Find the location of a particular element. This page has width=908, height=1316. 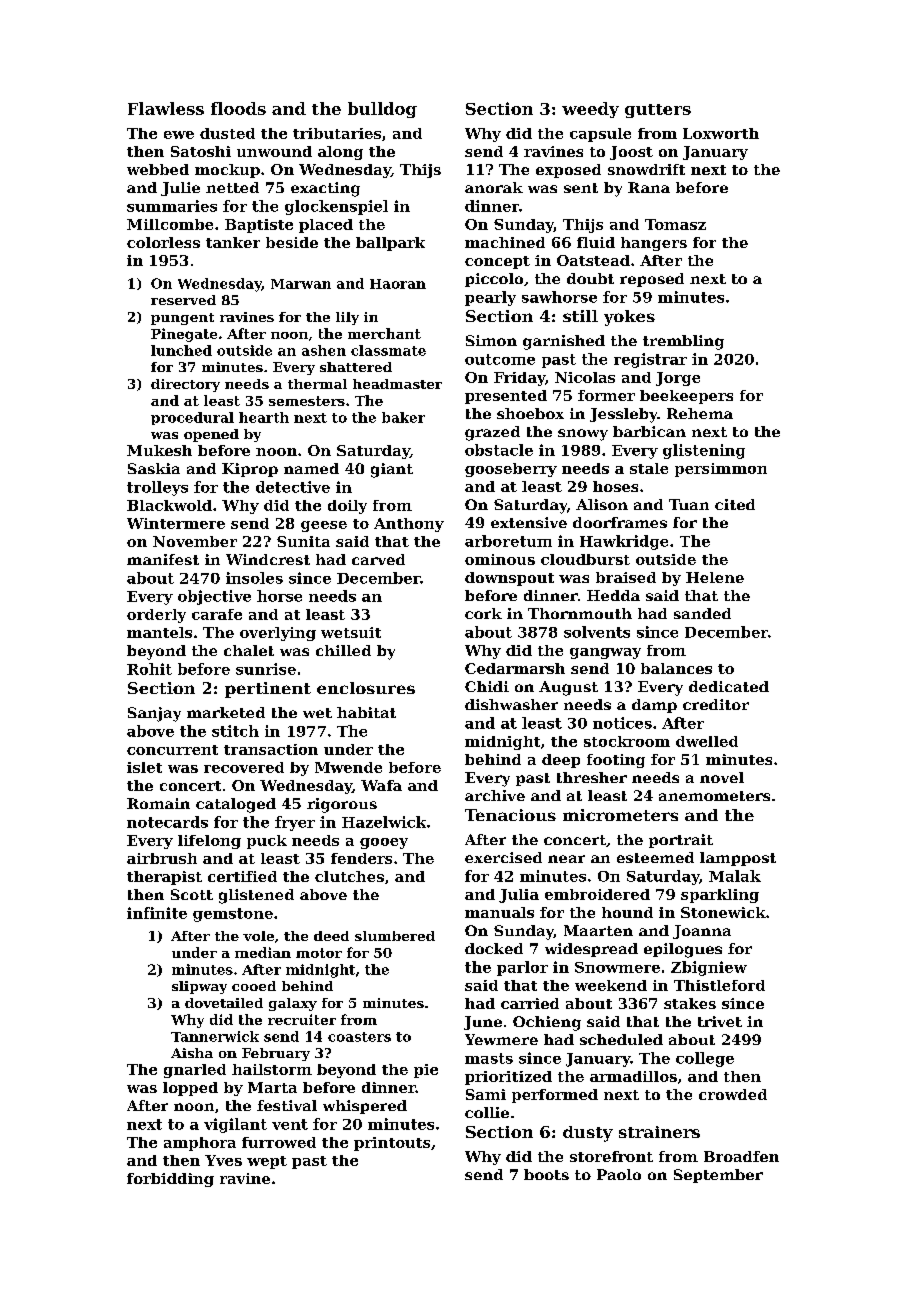

Millcombe is located at coordinates (170, 224).
